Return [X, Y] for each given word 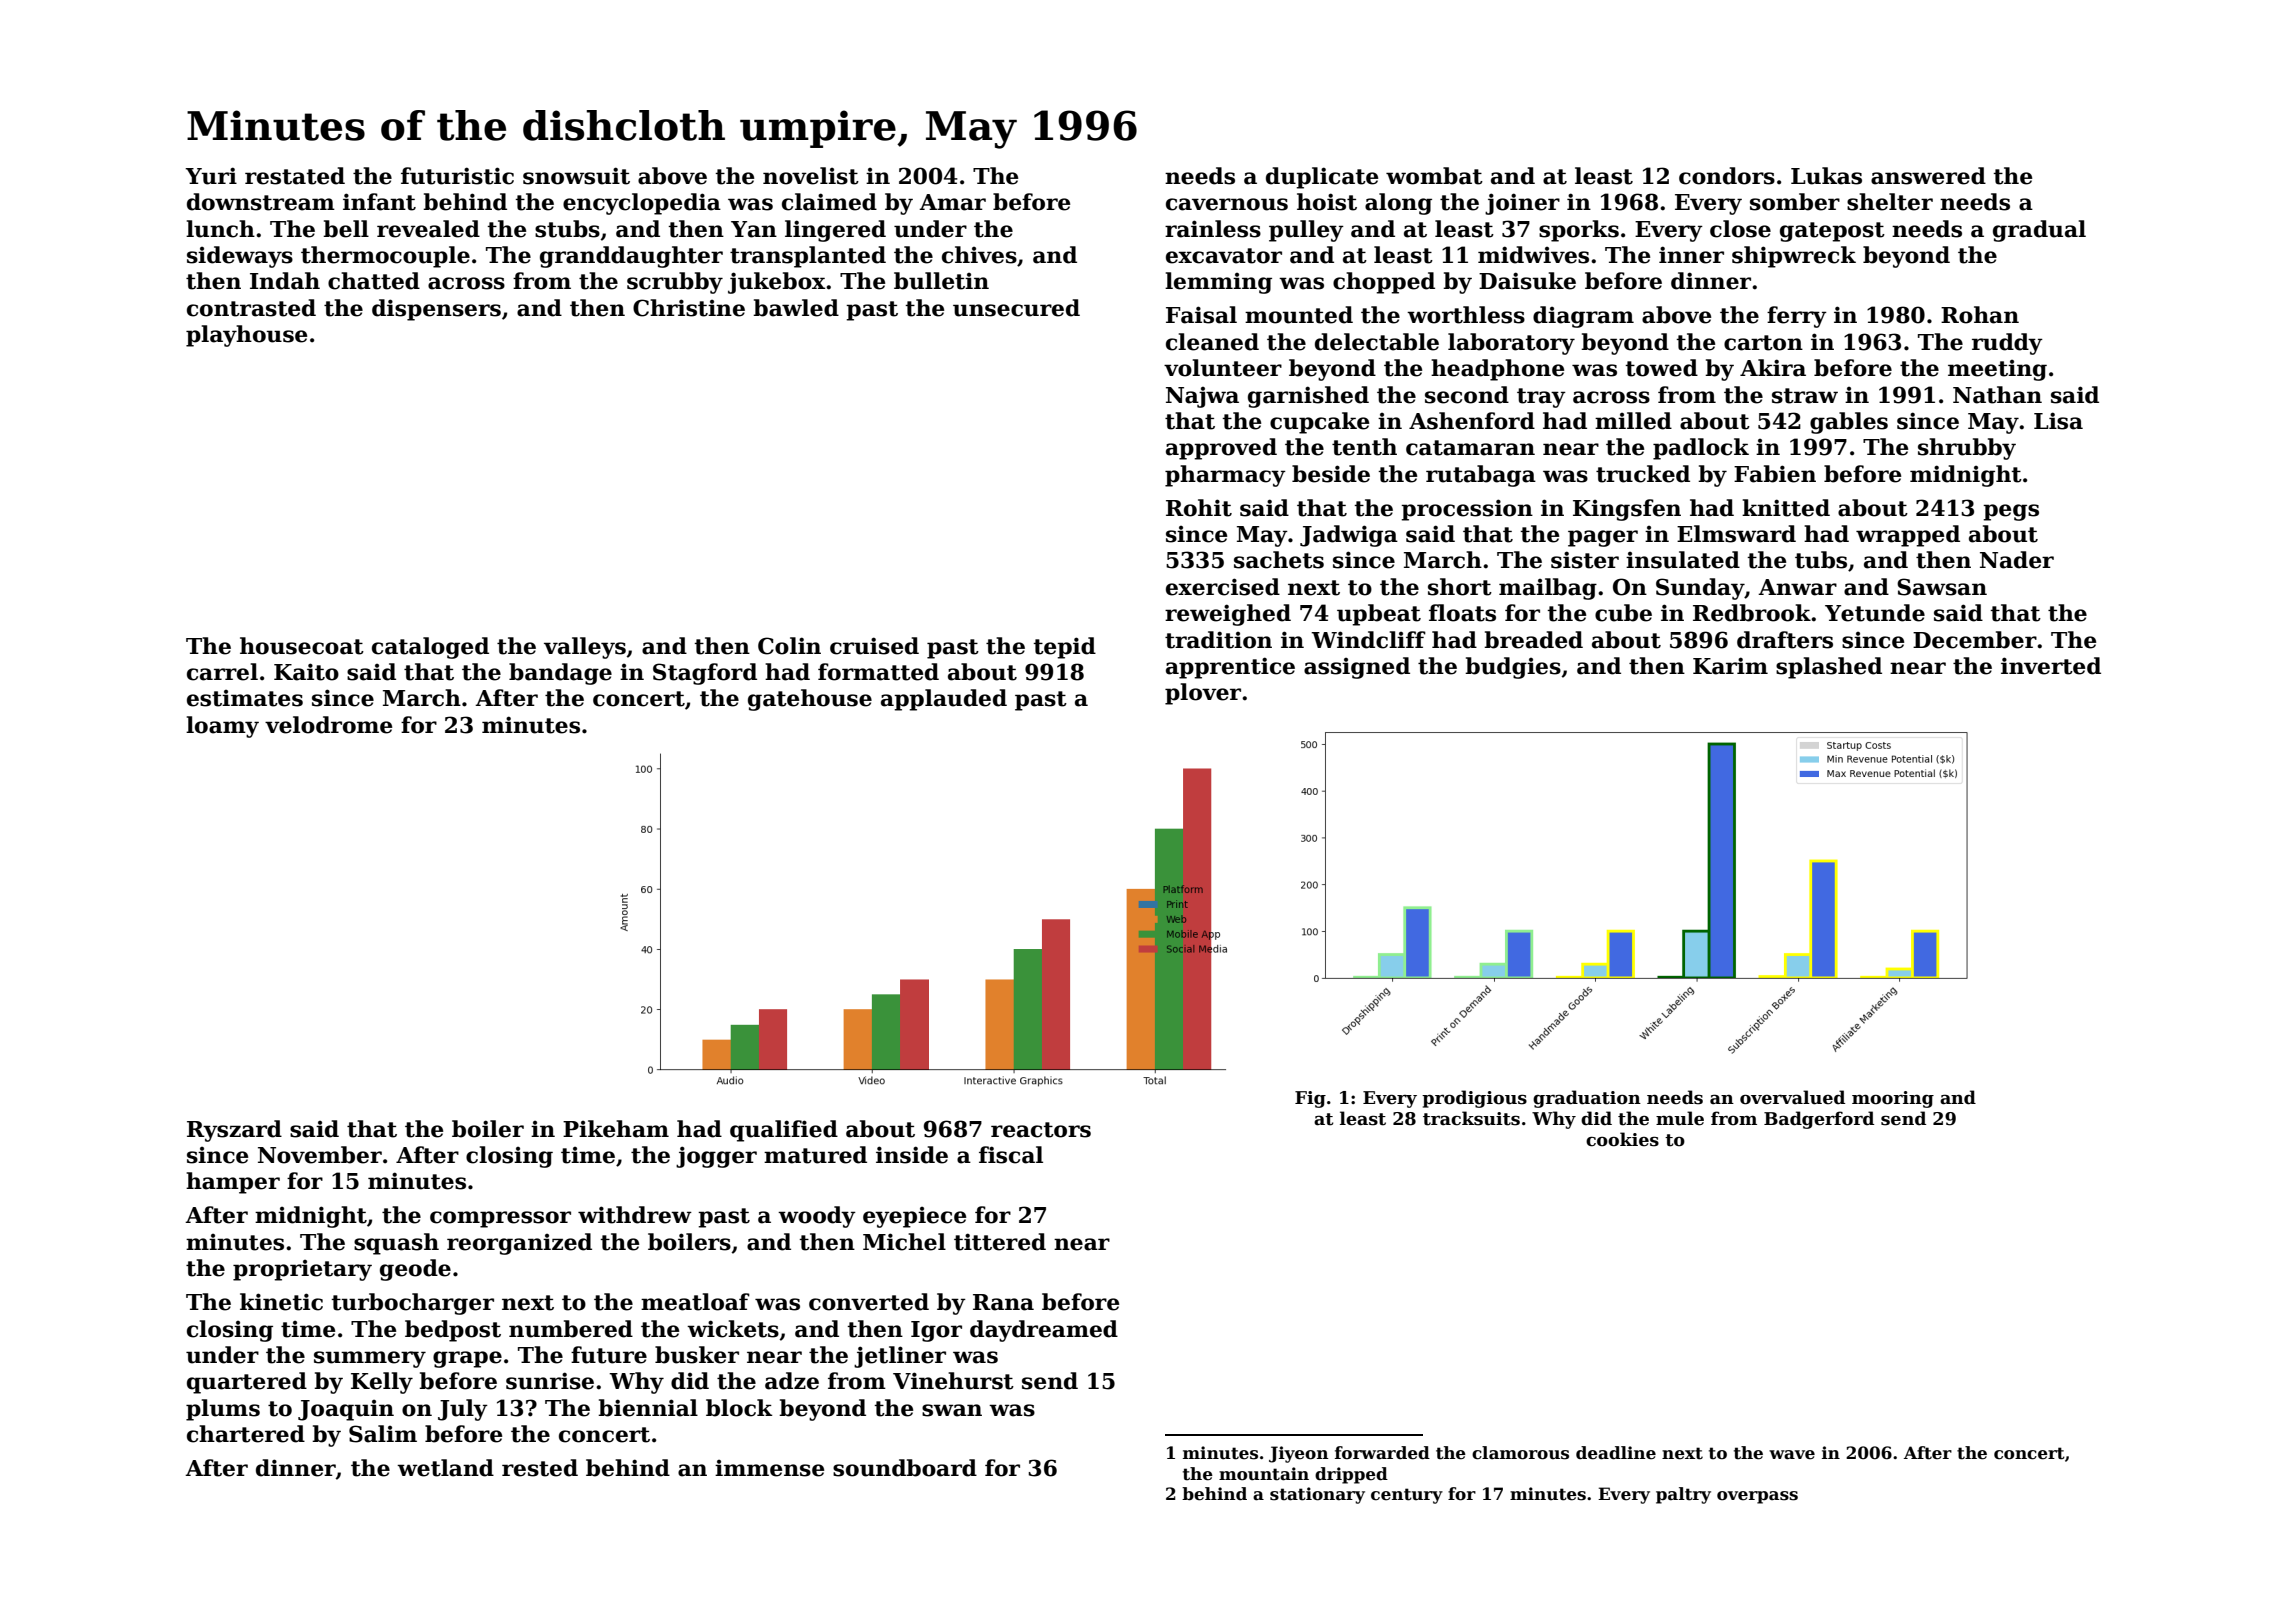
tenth [1364, 447]
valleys [585, 648]
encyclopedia [642, 204]
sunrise [550, 1381]
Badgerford [1819, 1120]
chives [979, 255]
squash [396, 1244]
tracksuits [1471, 1118]
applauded [944, 700]
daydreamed [1044, 1331]
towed [1661, 368]
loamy [222, 727]
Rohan [1980, 315]
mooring [1893, 1099]
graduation [1587, 1099]
